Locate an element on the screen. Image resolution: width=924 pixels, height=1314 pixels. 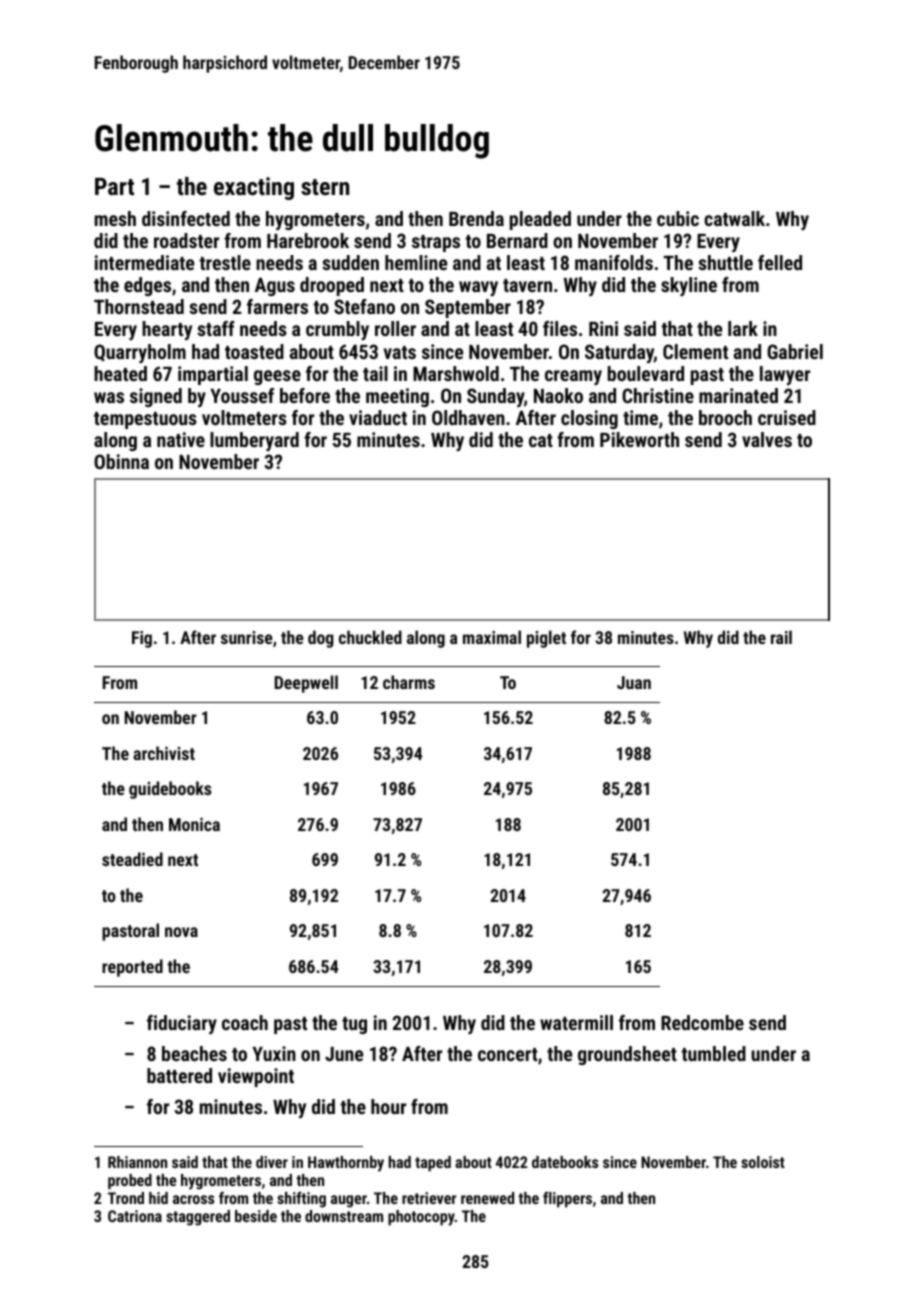
beside is located at coordinates (256, 1216).
